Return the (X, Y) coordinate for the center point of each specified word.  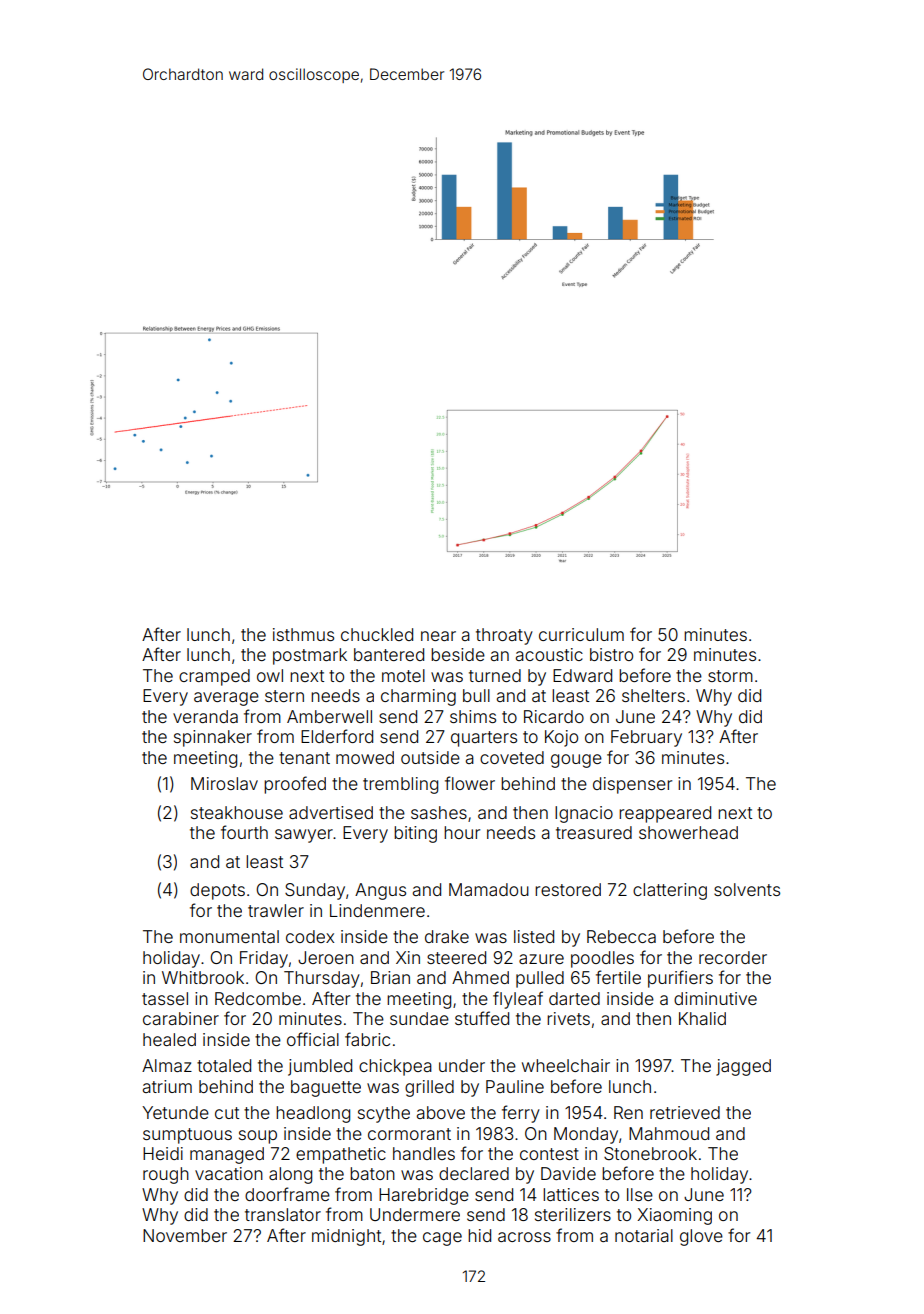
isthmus (303, 634)
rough (166, 1175)
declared (474, 1173)
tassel (165, 998)
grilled (429, 1088)
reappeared (665, 814)
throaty (504, 636)
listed (534, 936)
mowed (365, 757)
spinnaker (213, 738)
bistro (611, 654)
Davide (568, 1173)
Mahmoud (669, 1133)
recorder (733, 957)
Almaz (167, 1065)
